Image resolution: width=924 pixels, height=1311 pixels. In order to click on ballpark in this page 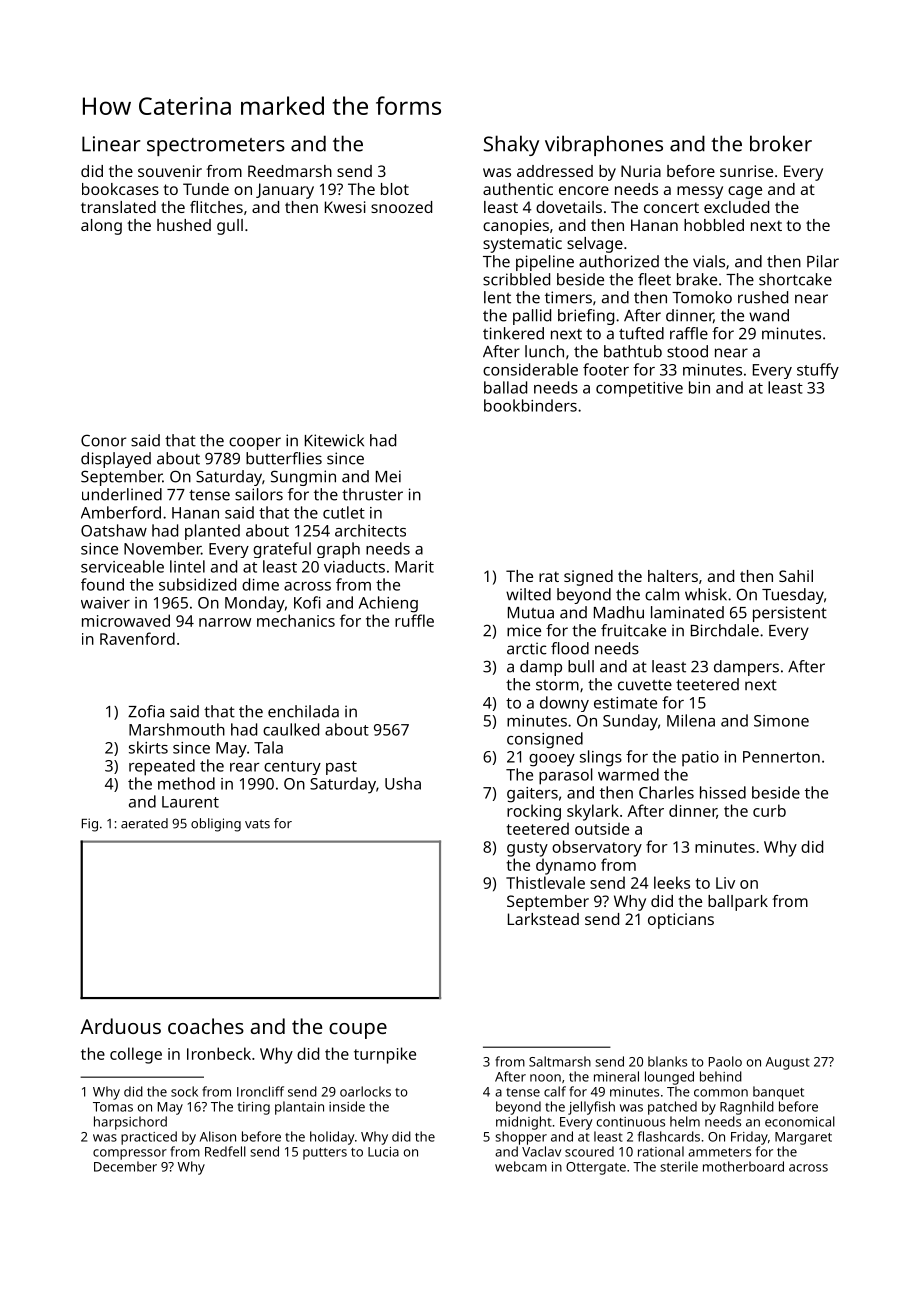, I will do `click(738, 903)`.
